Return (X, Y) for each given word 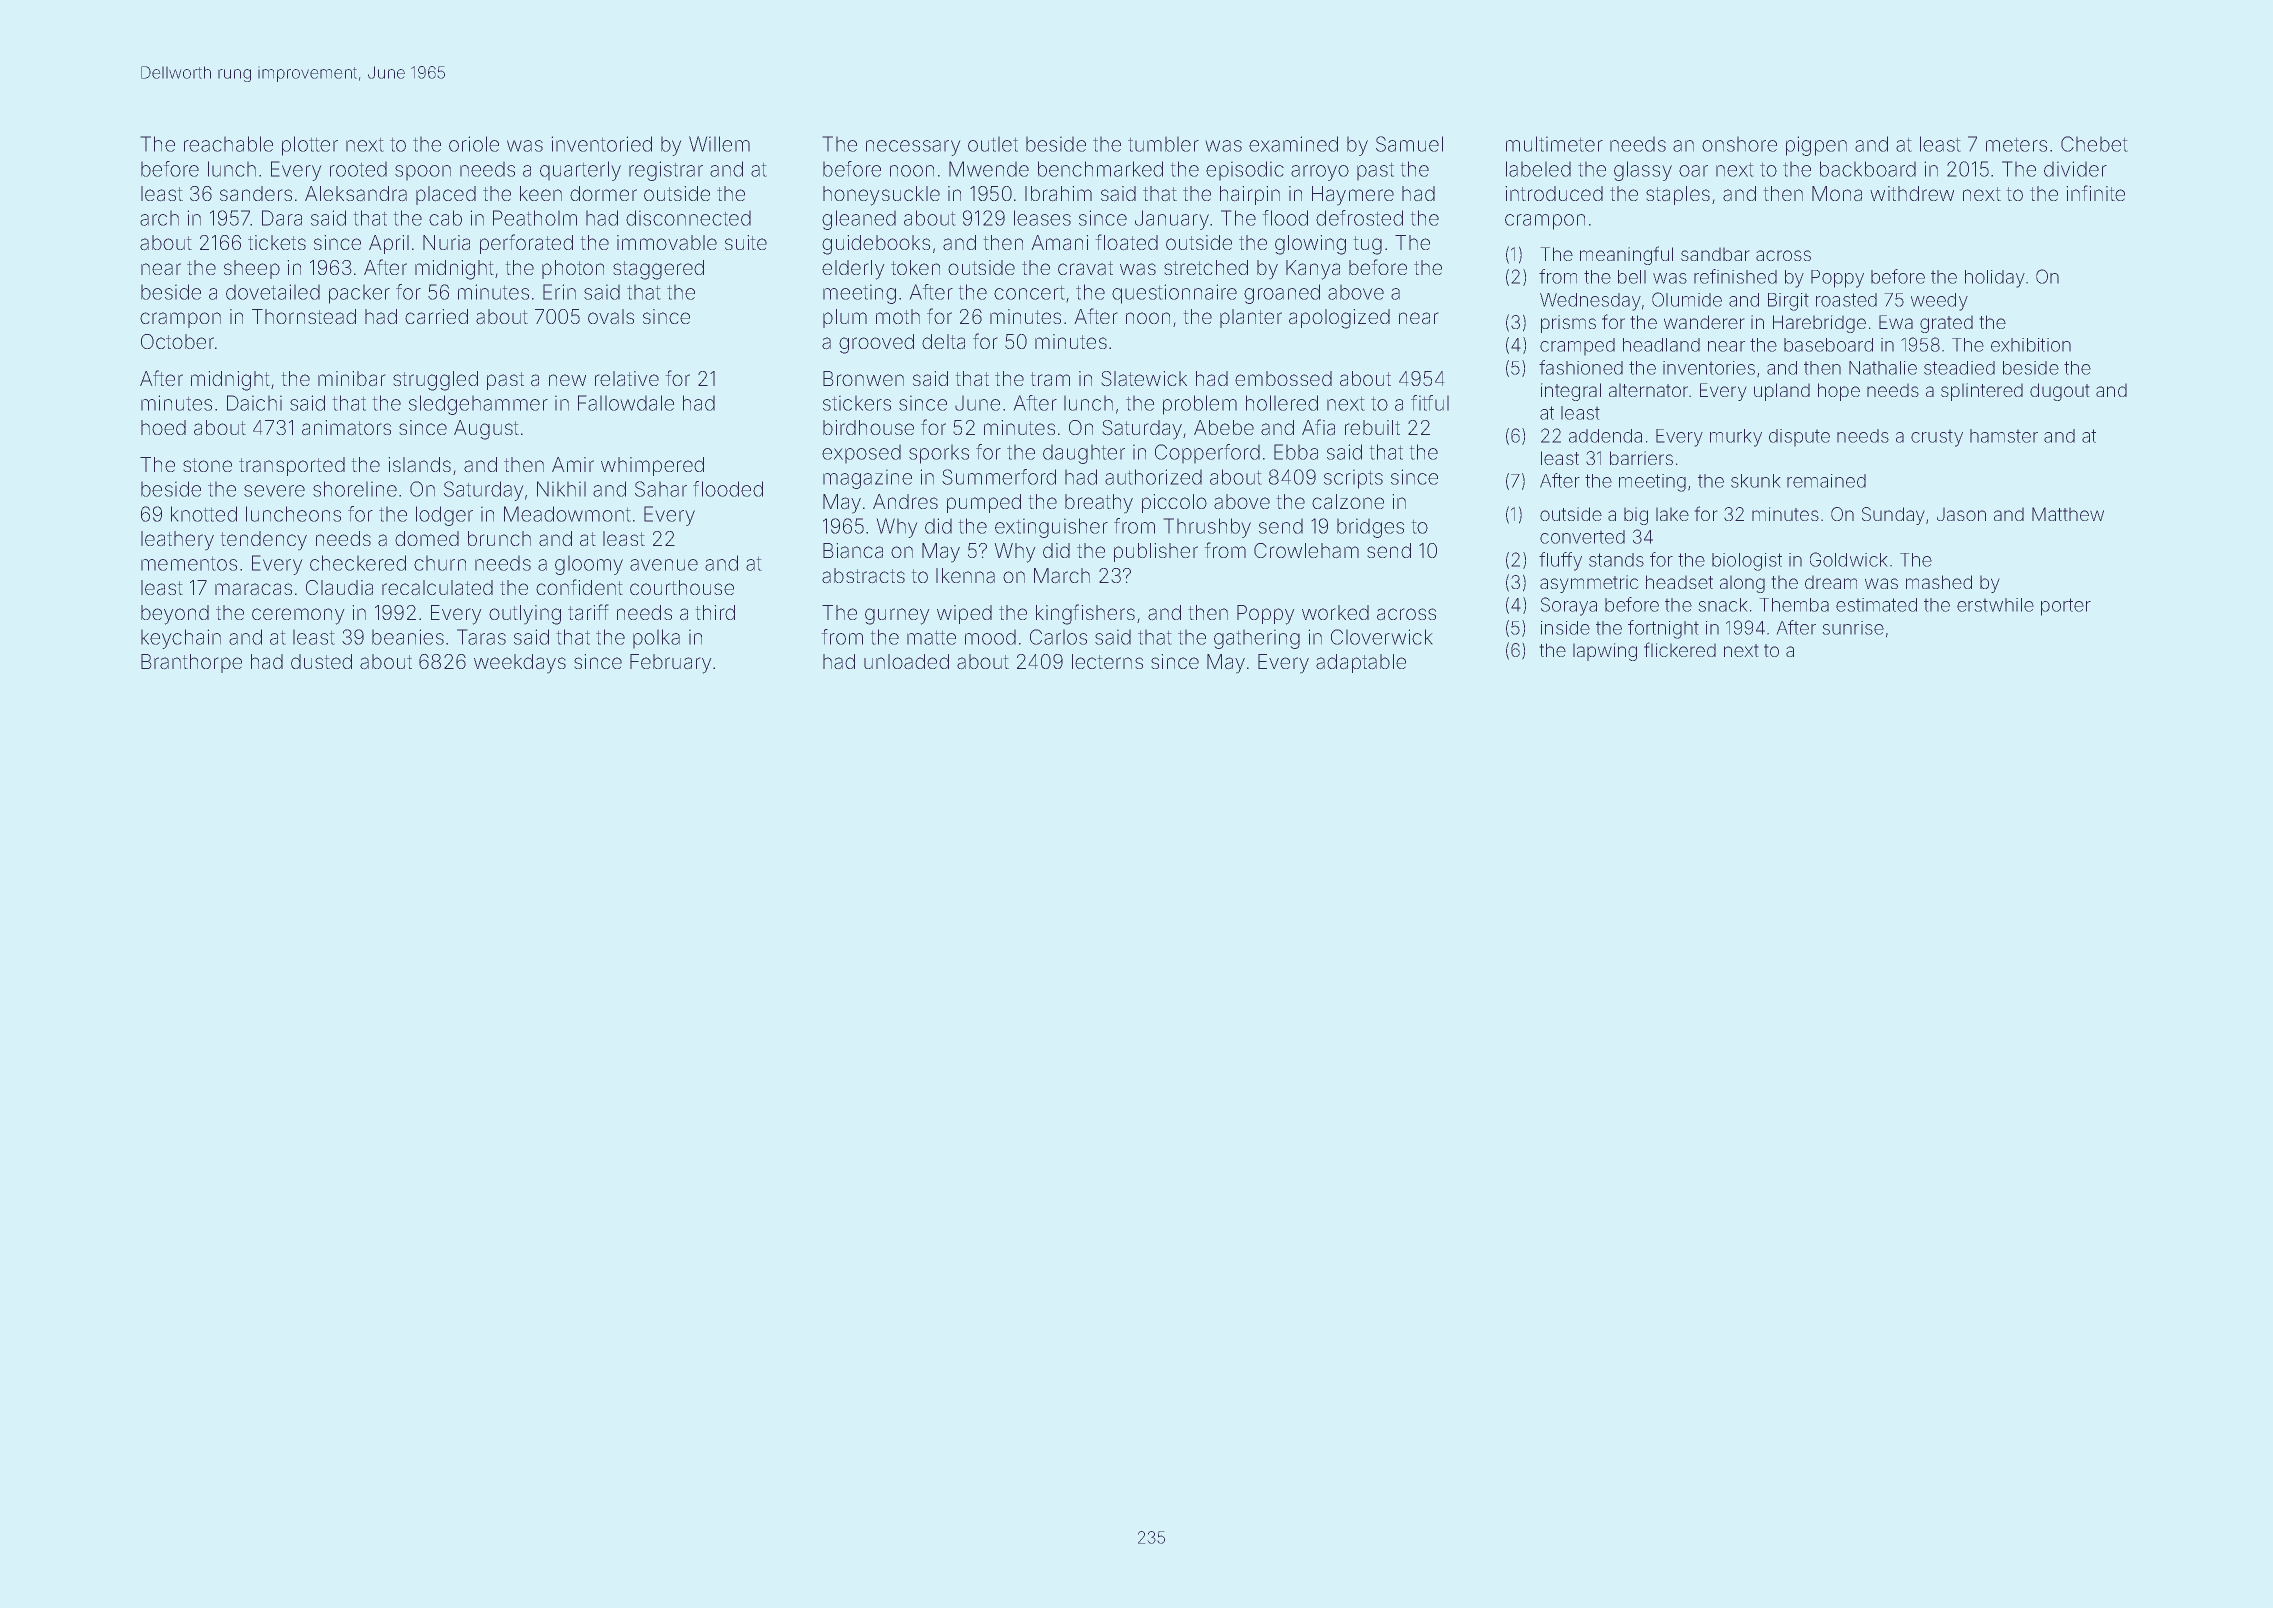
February (671, 664)
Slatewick (1144, 379)
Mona (1837, 194)
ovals (611, 317)
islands (419, 465)
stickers (857, 403)
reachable (228, 144)
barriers (1641, 458)
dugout (2060, 392)
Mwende (989, 169)
